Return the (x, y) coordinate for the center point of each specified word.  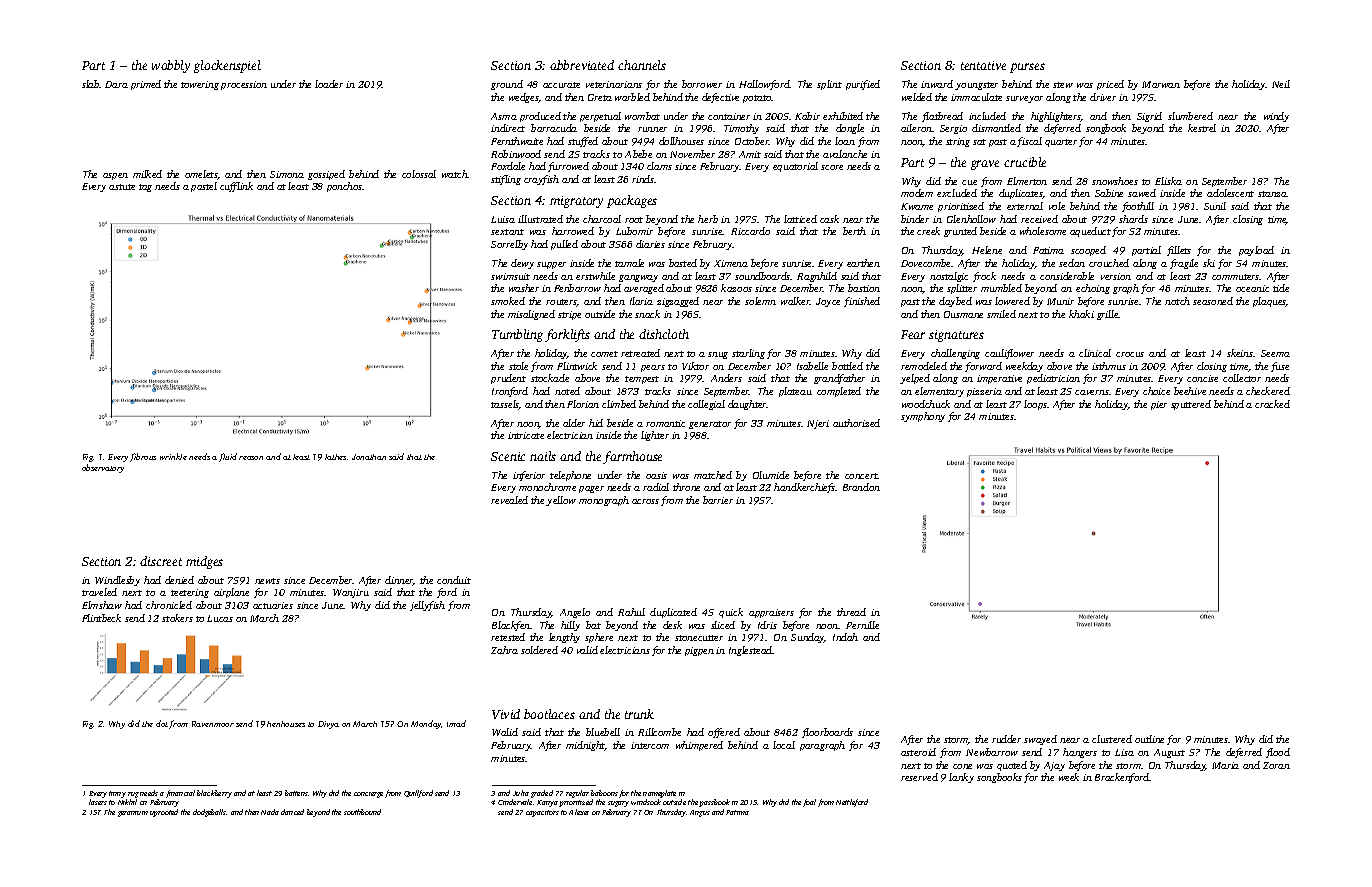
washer (524, 288)
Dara (116, 84)
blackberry (214, 794)
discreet (161, 561)
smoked (508, 301)
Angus (700, 813)
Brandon (861, 487)
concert (861, 476)
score (832, 167)
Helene (987, 250)
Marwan (1161, 84)
